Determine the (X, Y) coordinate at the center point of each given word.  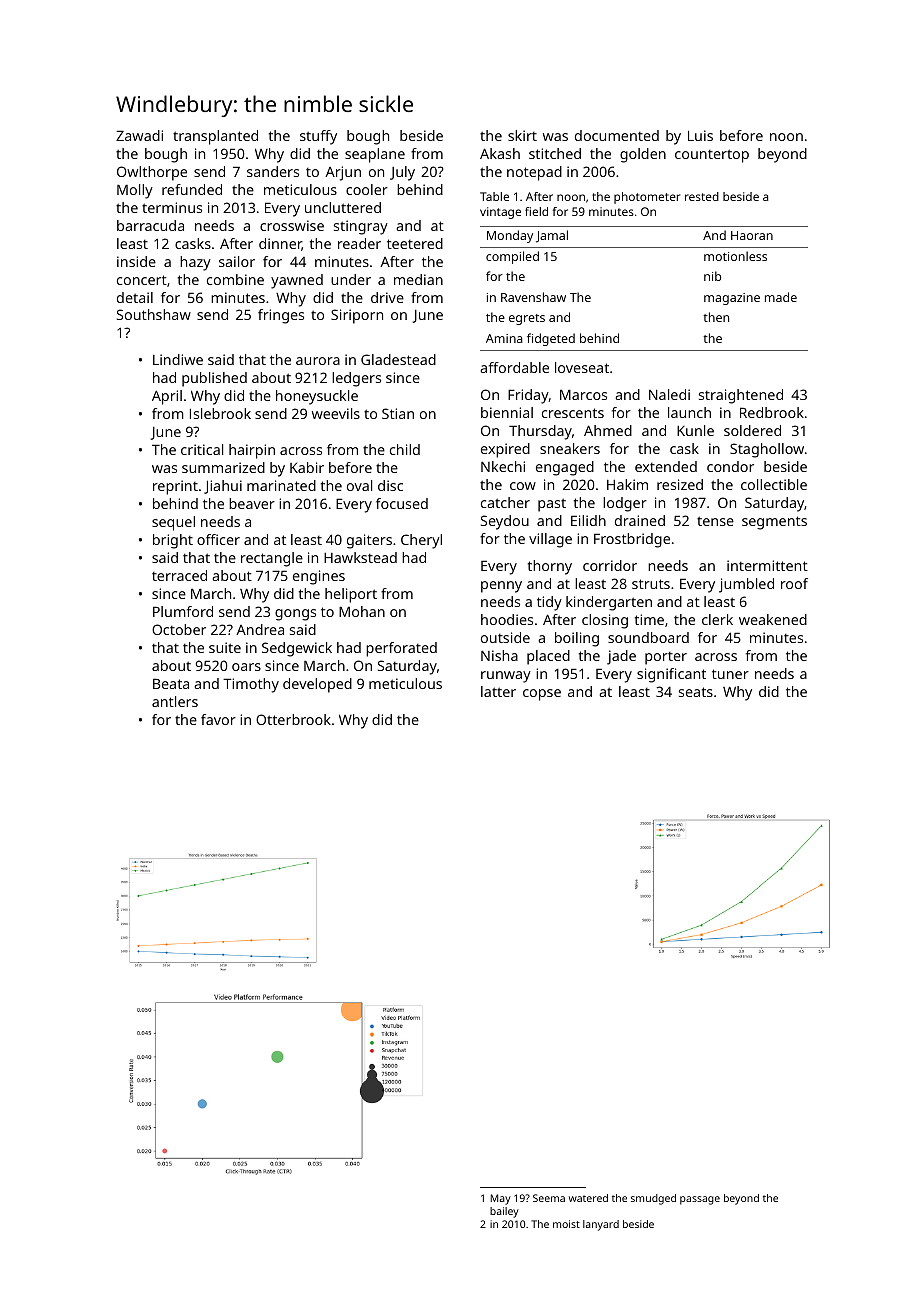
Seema (549, 1198)
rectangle (272, 559)
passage (700, 1200)
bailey (504, 1212)
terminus (172, 207)
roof (794, 583)
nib (712, 276)
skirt (522, 135)
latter (498, 691)
